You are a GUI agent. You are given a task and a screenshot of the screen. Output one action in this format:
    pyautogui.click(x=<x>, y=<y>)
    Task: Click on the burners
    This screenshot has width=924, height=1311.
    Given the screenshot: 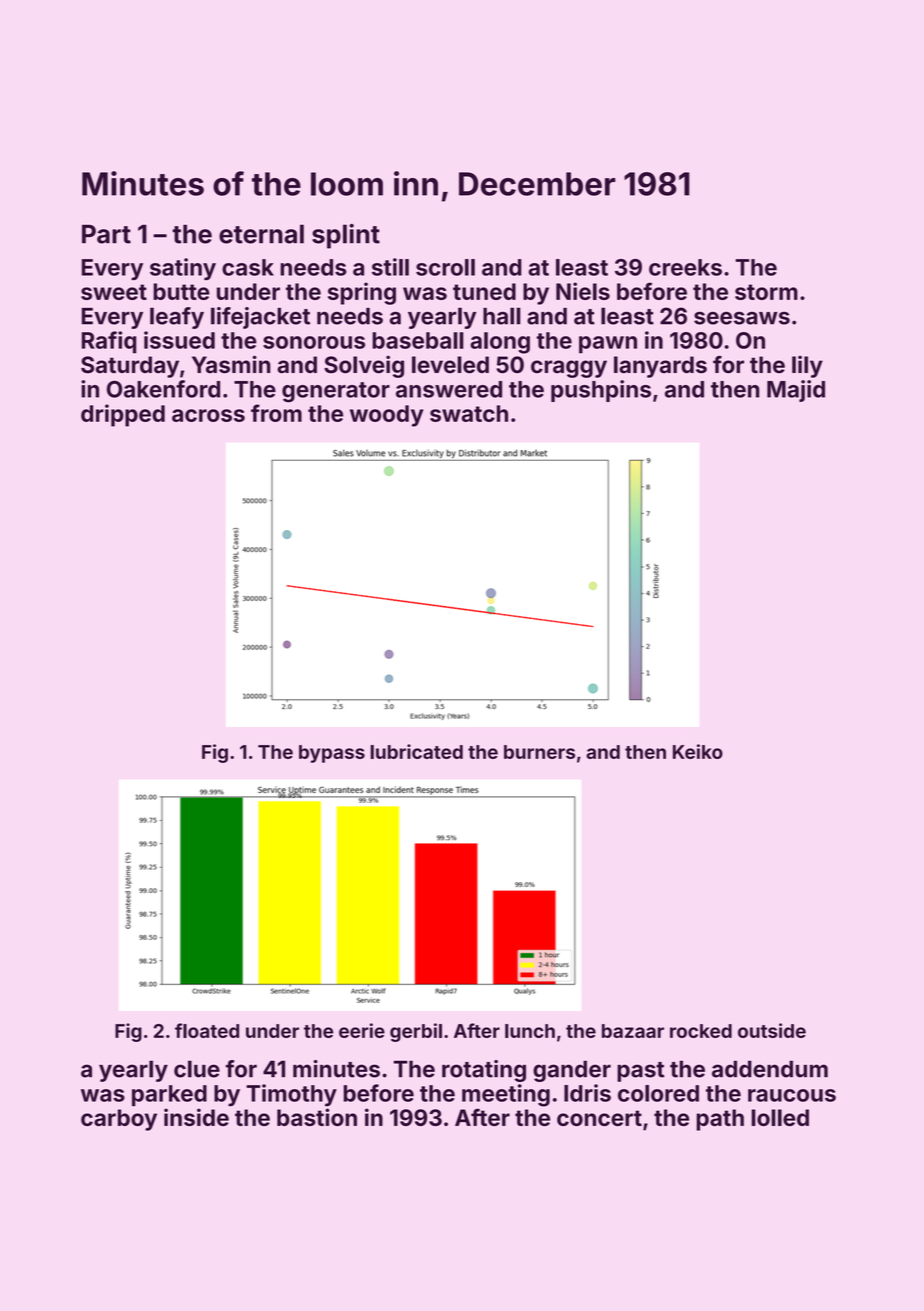 What is the action you would take?
    pyautogui.click(x=539, y=752)
